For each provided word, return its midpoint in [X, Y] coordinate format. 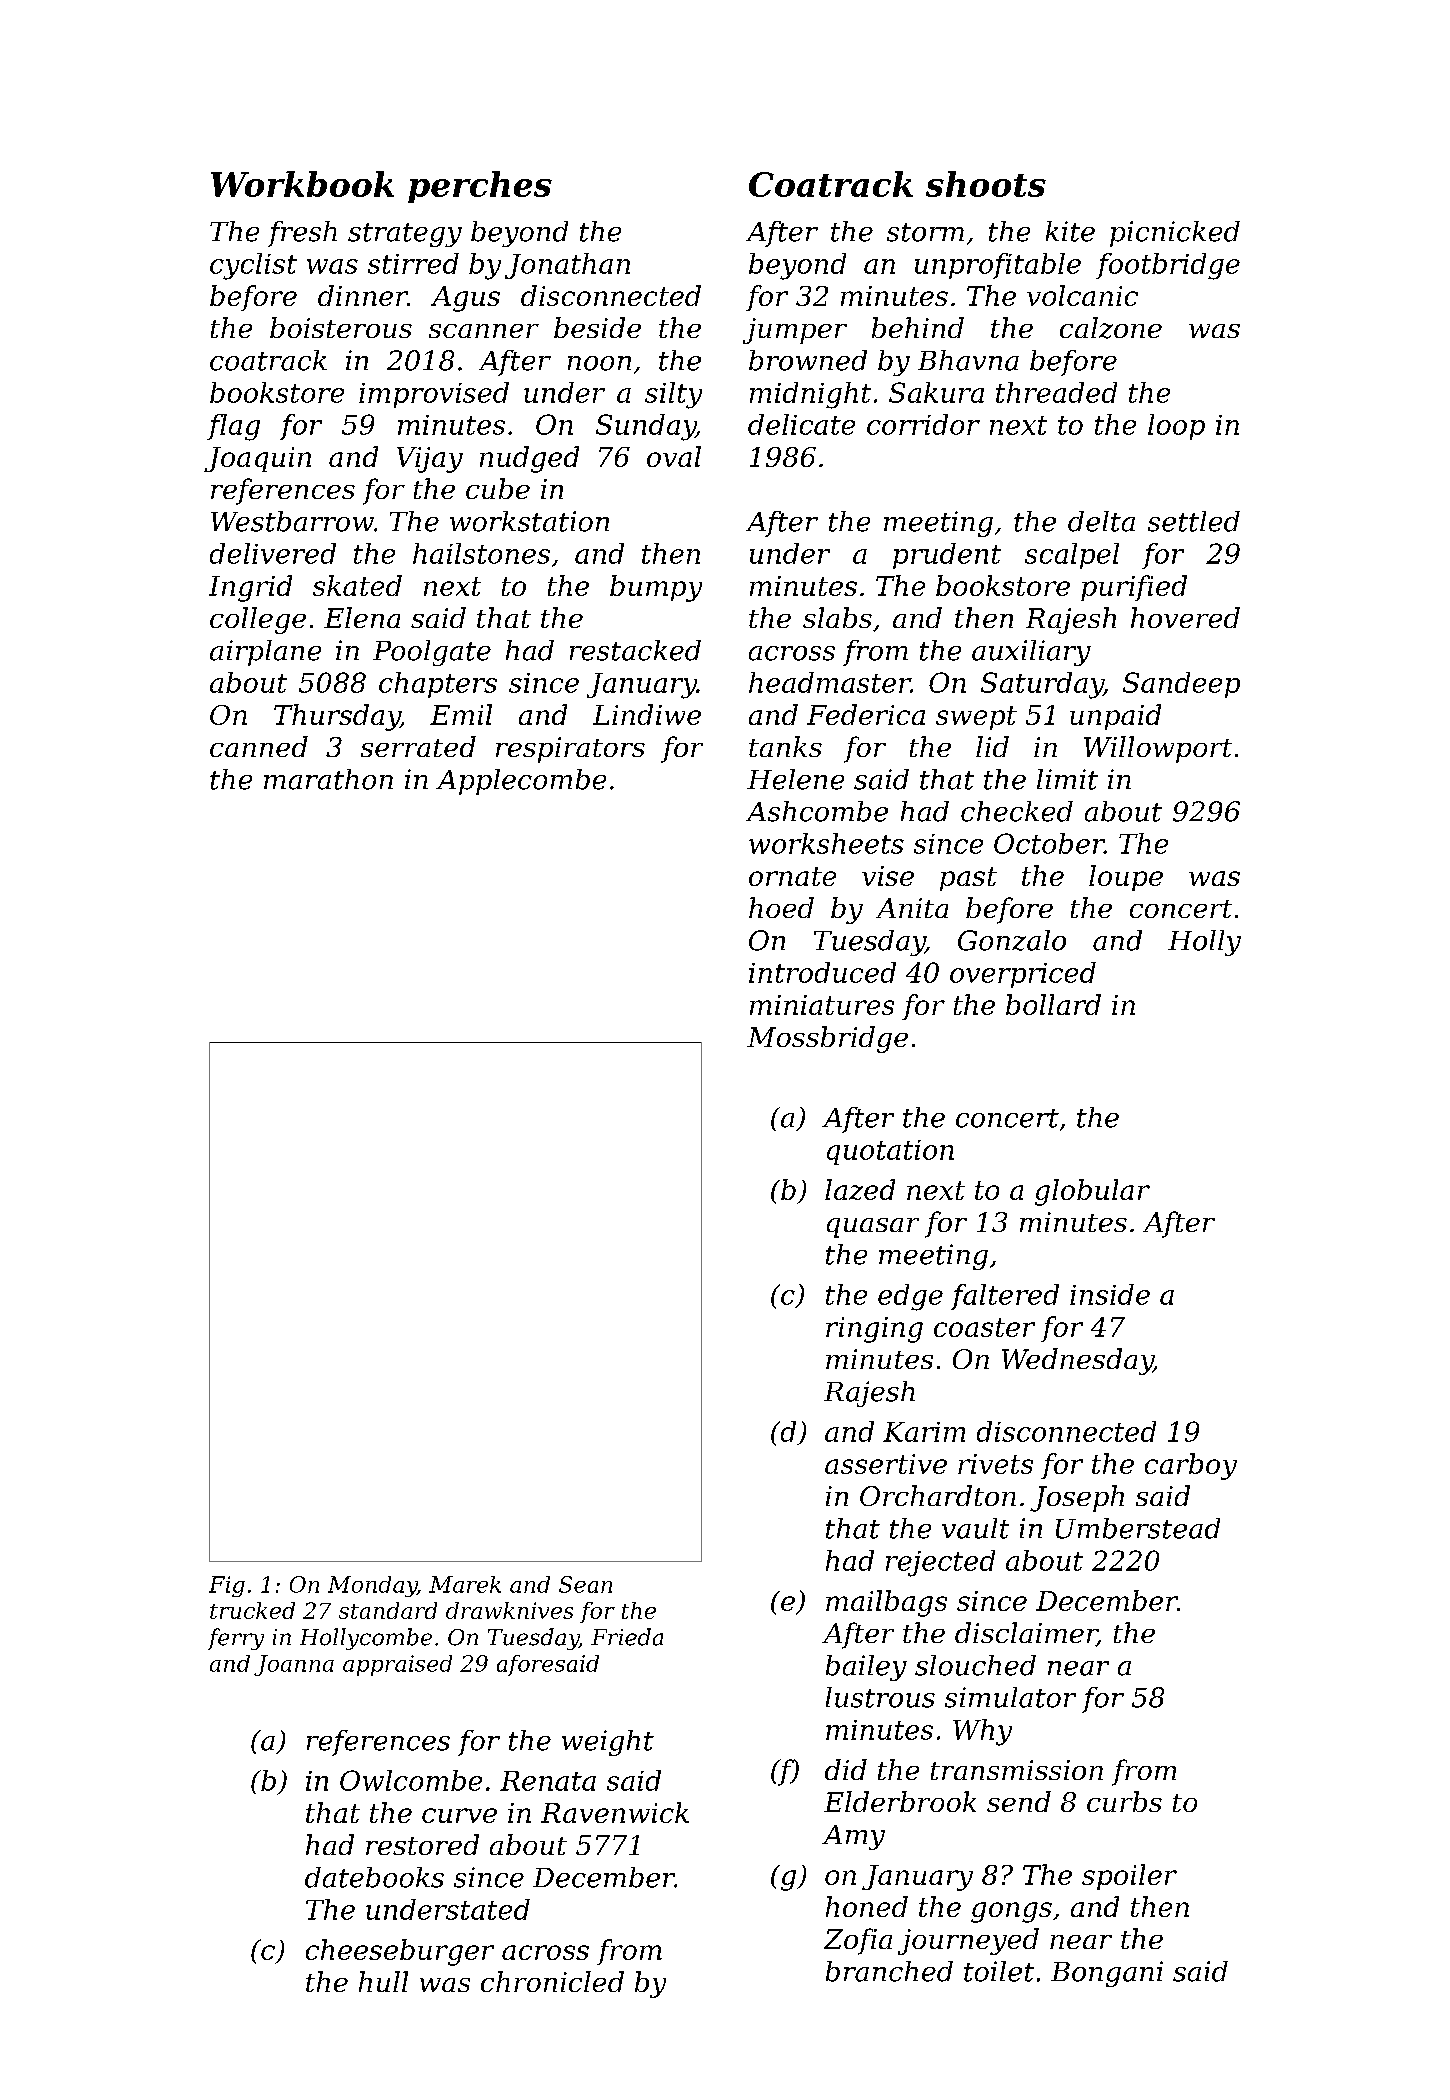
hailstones [481, 553]
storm [925, 232]
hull [383, 1981]
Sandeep [1181, 685]
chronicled [552, 1981]
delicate [801, 424]
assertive [886, 1464]
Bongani [1107, 1974]
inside [1110, 1294]
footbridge [1168, 266]
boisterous [341, 327]
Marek [465, 1584]
